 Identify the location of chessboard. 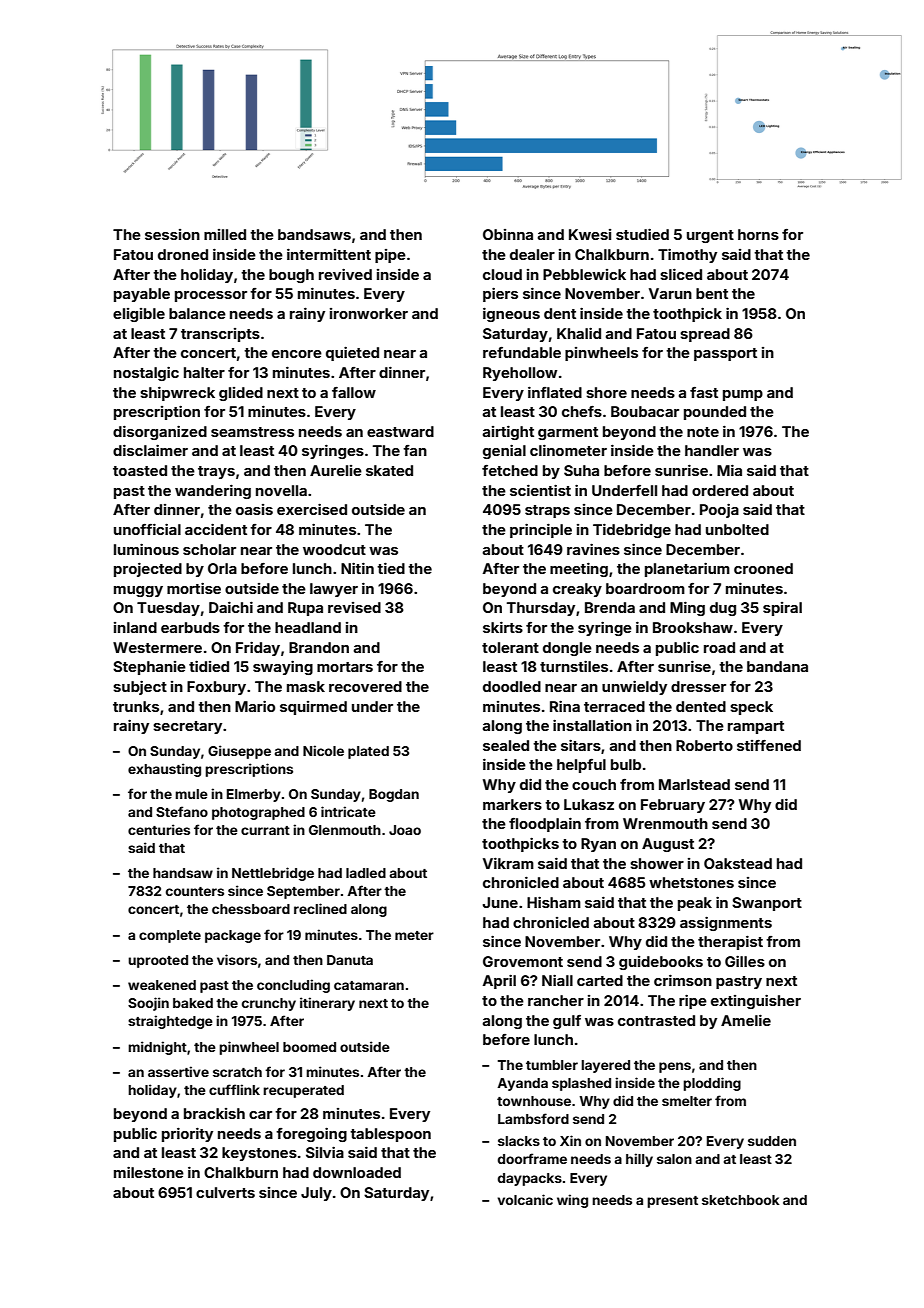
(251, 909).
